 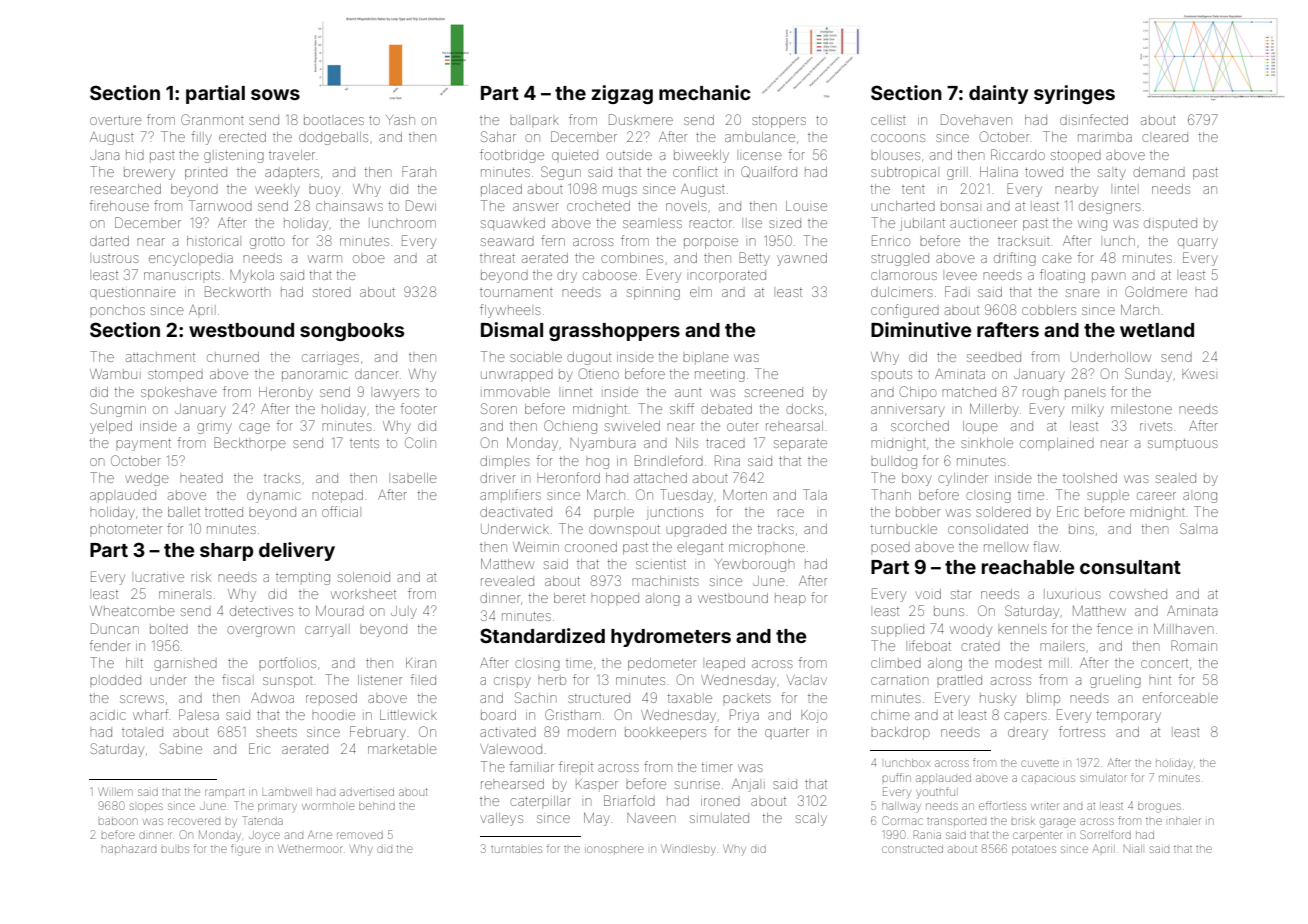 What do you see at coordinates (275, 94) in the image?
I see `sows` at bounding box center [275, 94].
